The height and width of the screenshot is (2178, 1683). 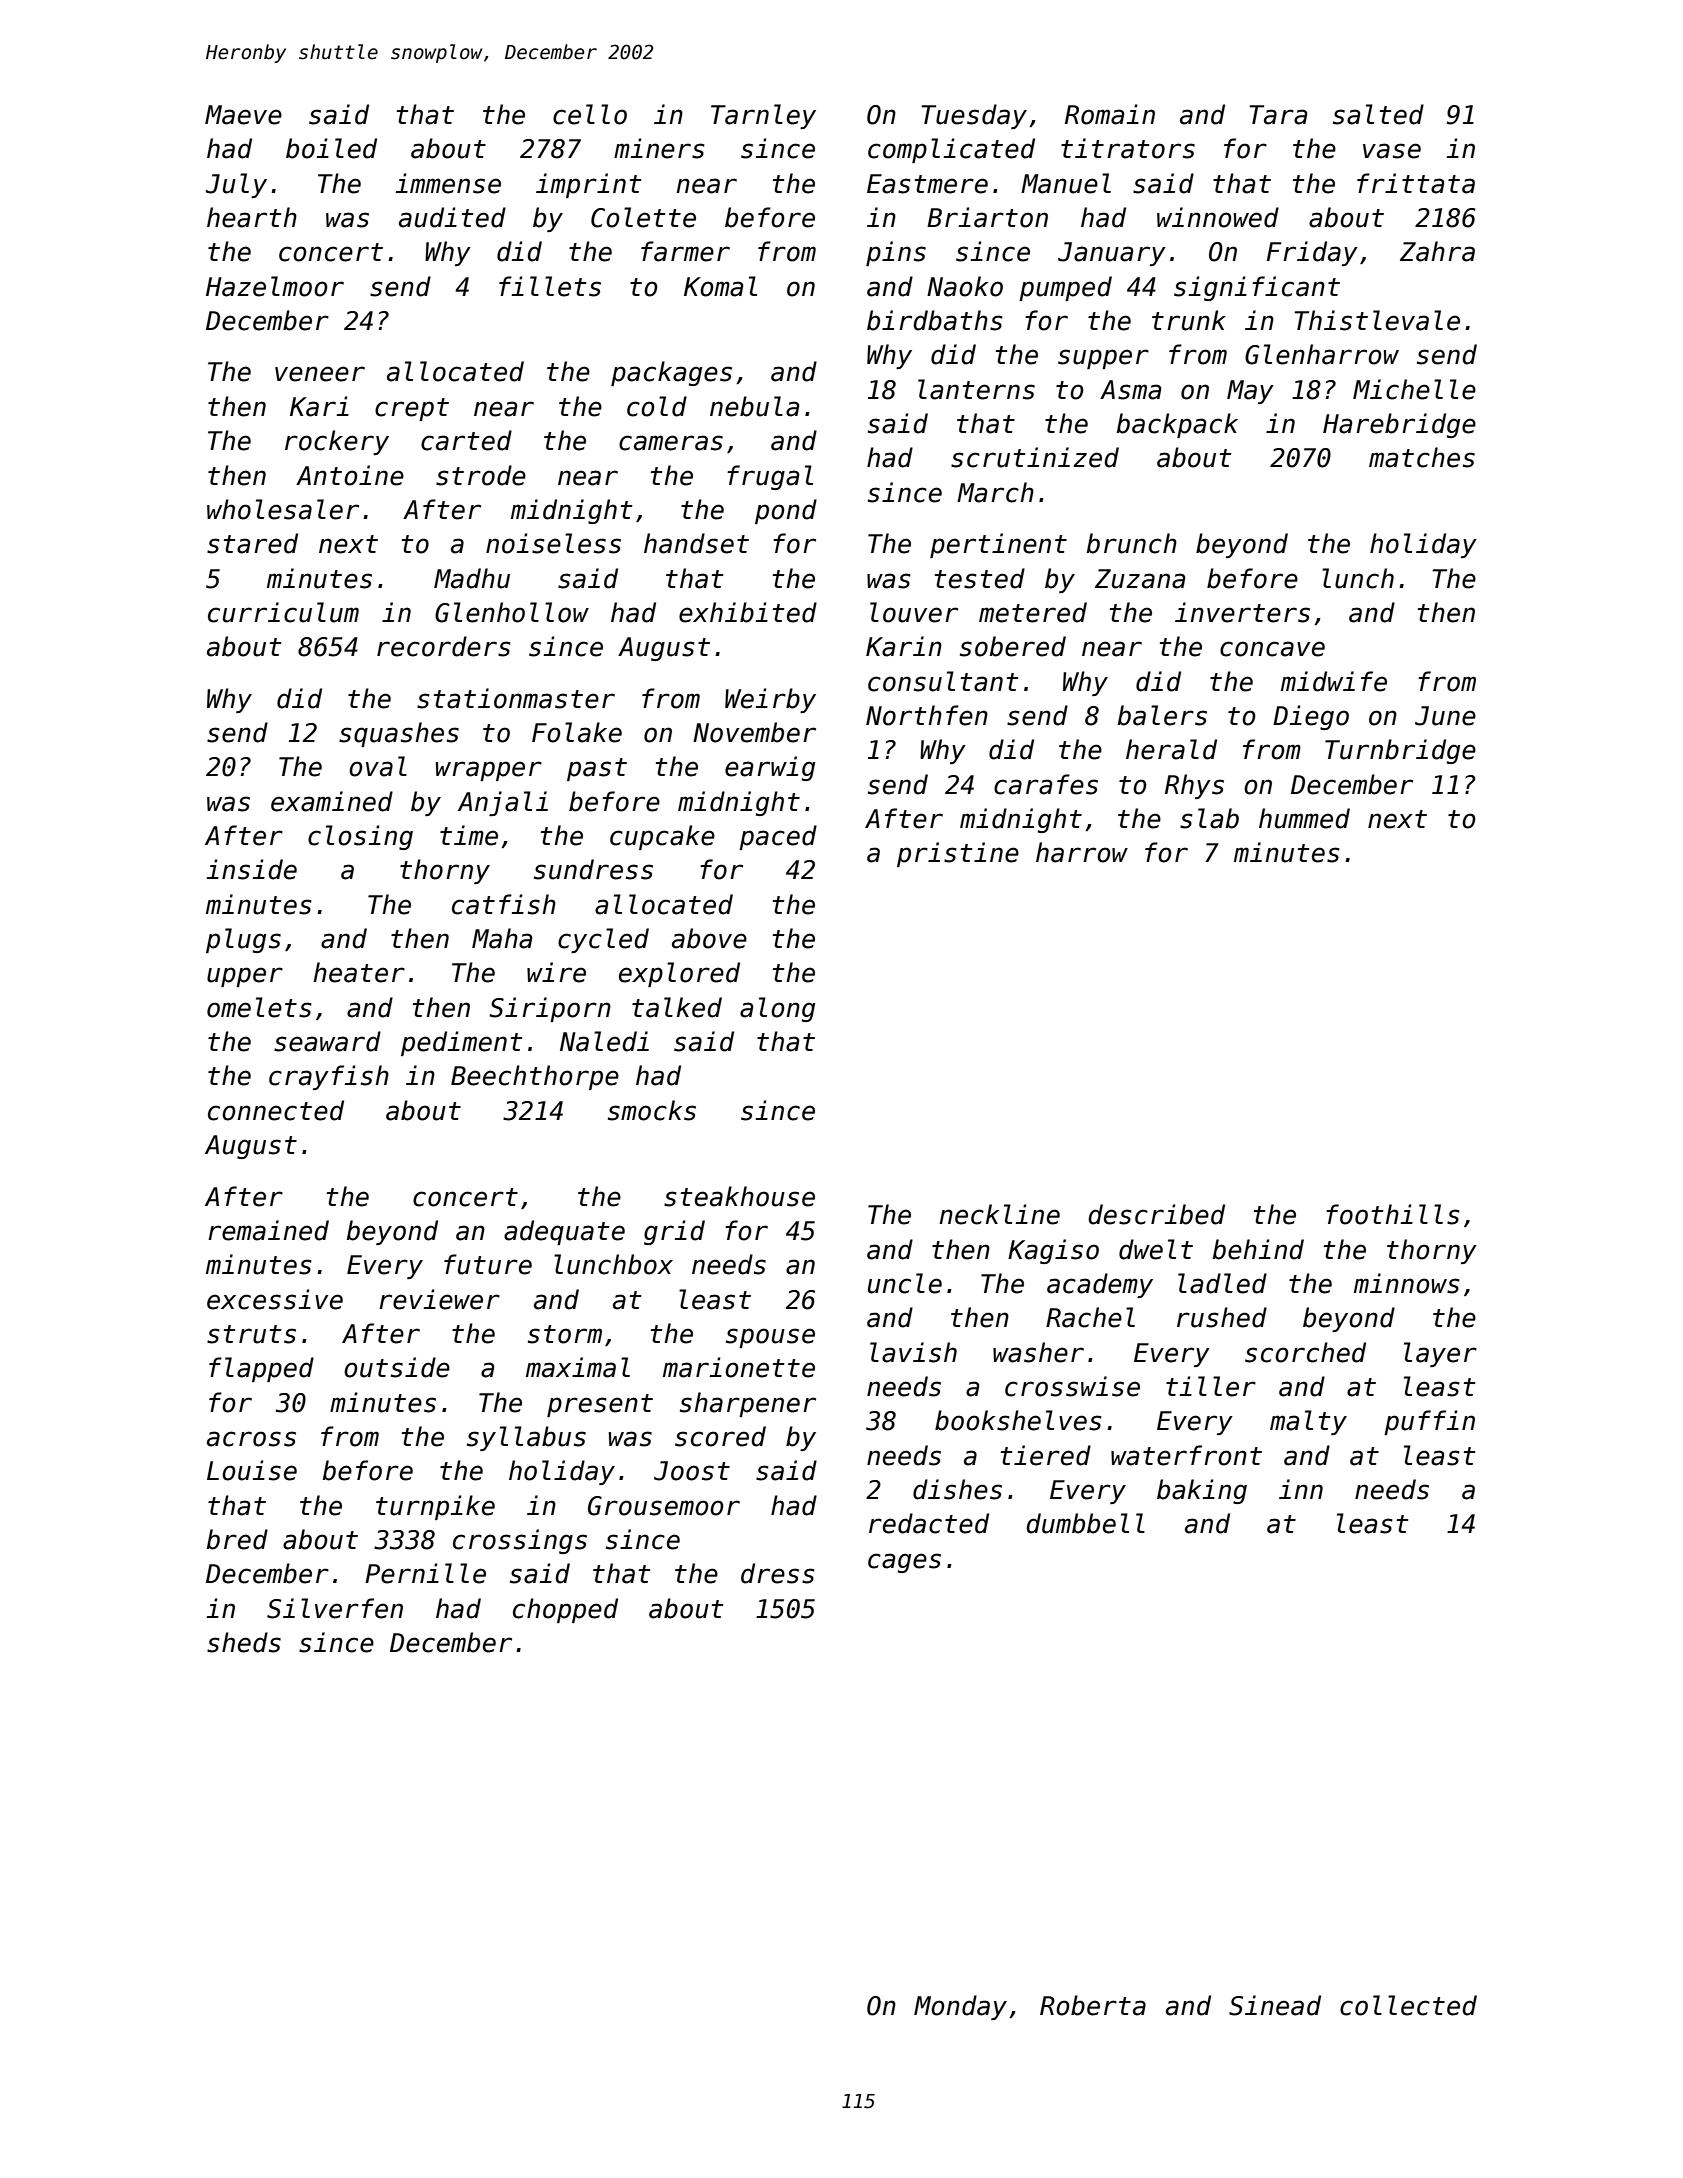 I want to click on June, so click(x=1445, y=716).
